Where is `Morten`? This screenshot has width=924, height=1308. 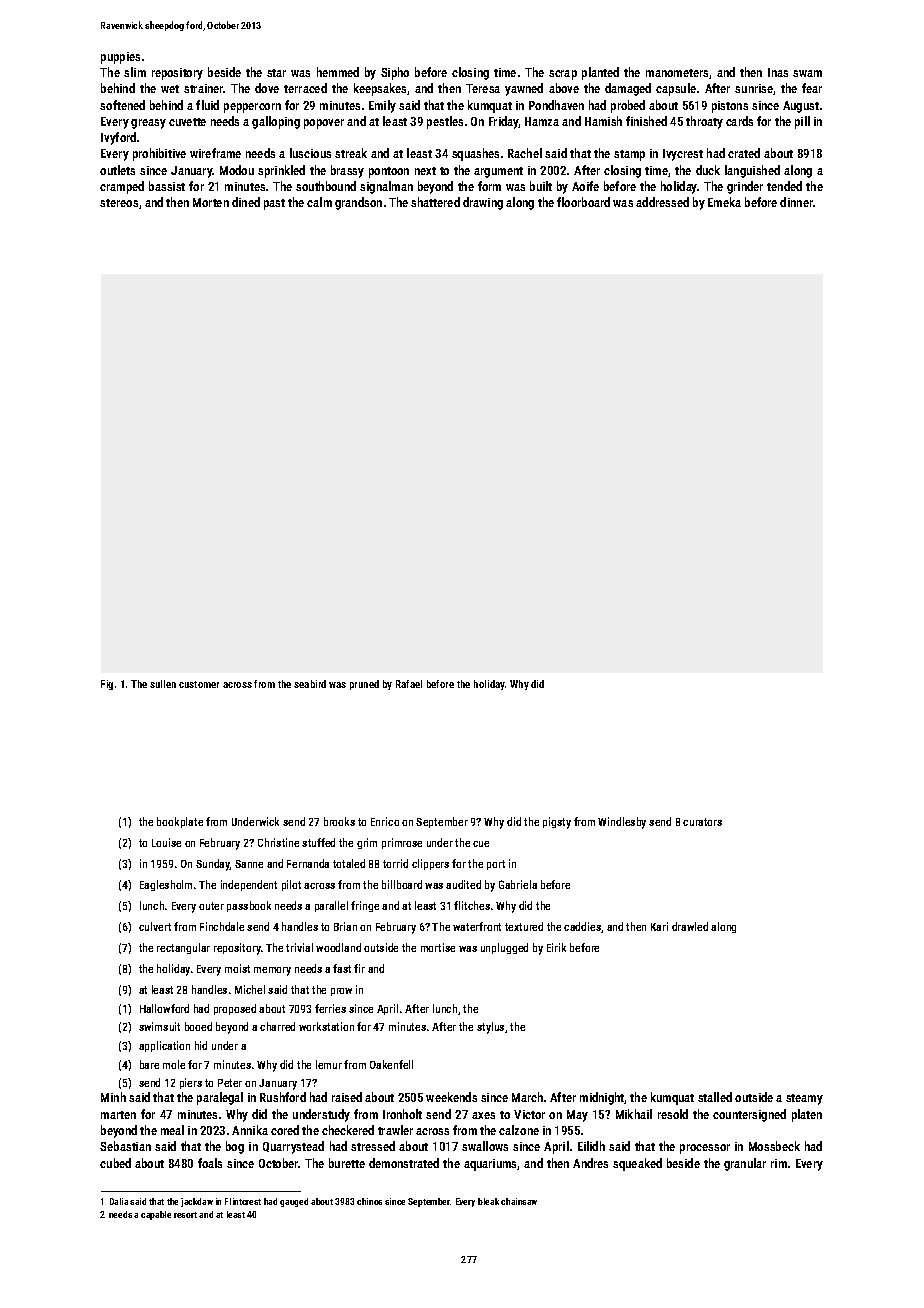
Morten is located at coordinates (211, 202).
